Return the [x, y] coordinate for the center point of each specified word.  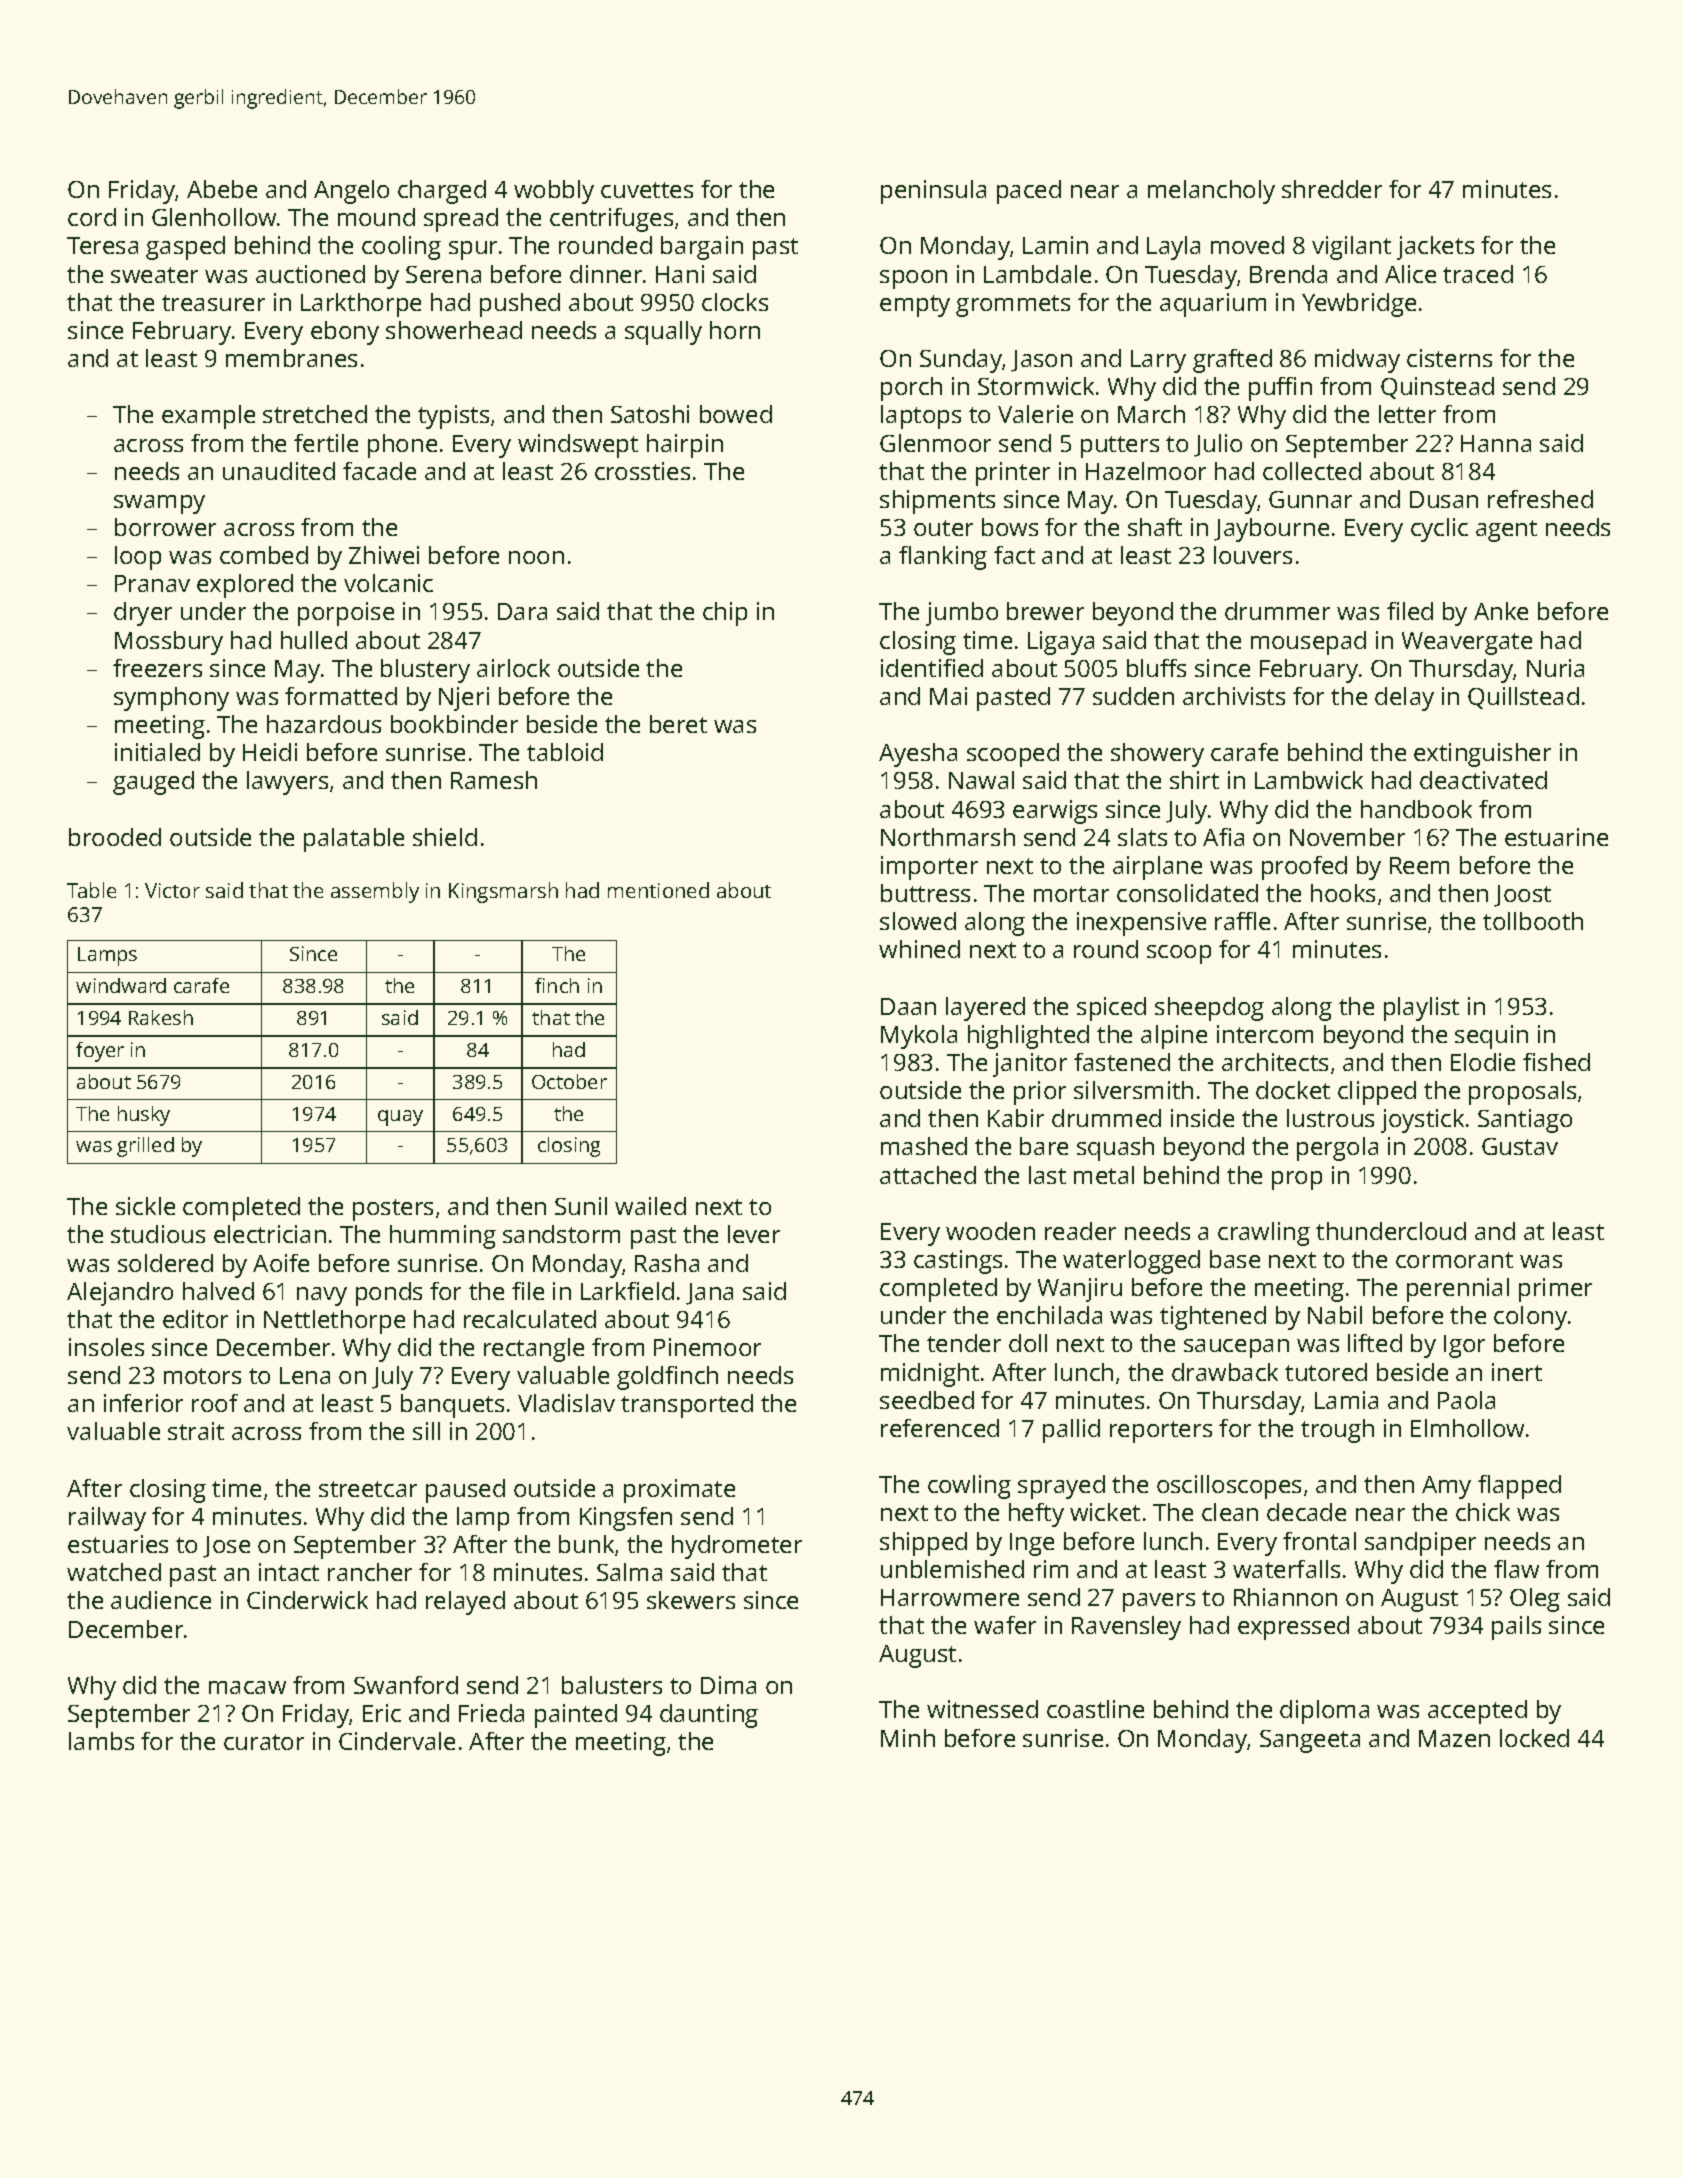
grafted [1232, 361]
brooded [115, 837]
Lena [305, 1375]
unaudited [279, 471]
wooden [990, 1231]
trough [1337, 1431]
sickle [145, 1206]
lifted [1375, 1343]
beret [678, 724]
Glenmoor [935, 443]
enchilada [1049, 1315]
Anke [1501, 611]
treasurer [213, 303]
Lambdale [1037, 274]
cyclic [1439, 530]
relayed [465, 1603]
